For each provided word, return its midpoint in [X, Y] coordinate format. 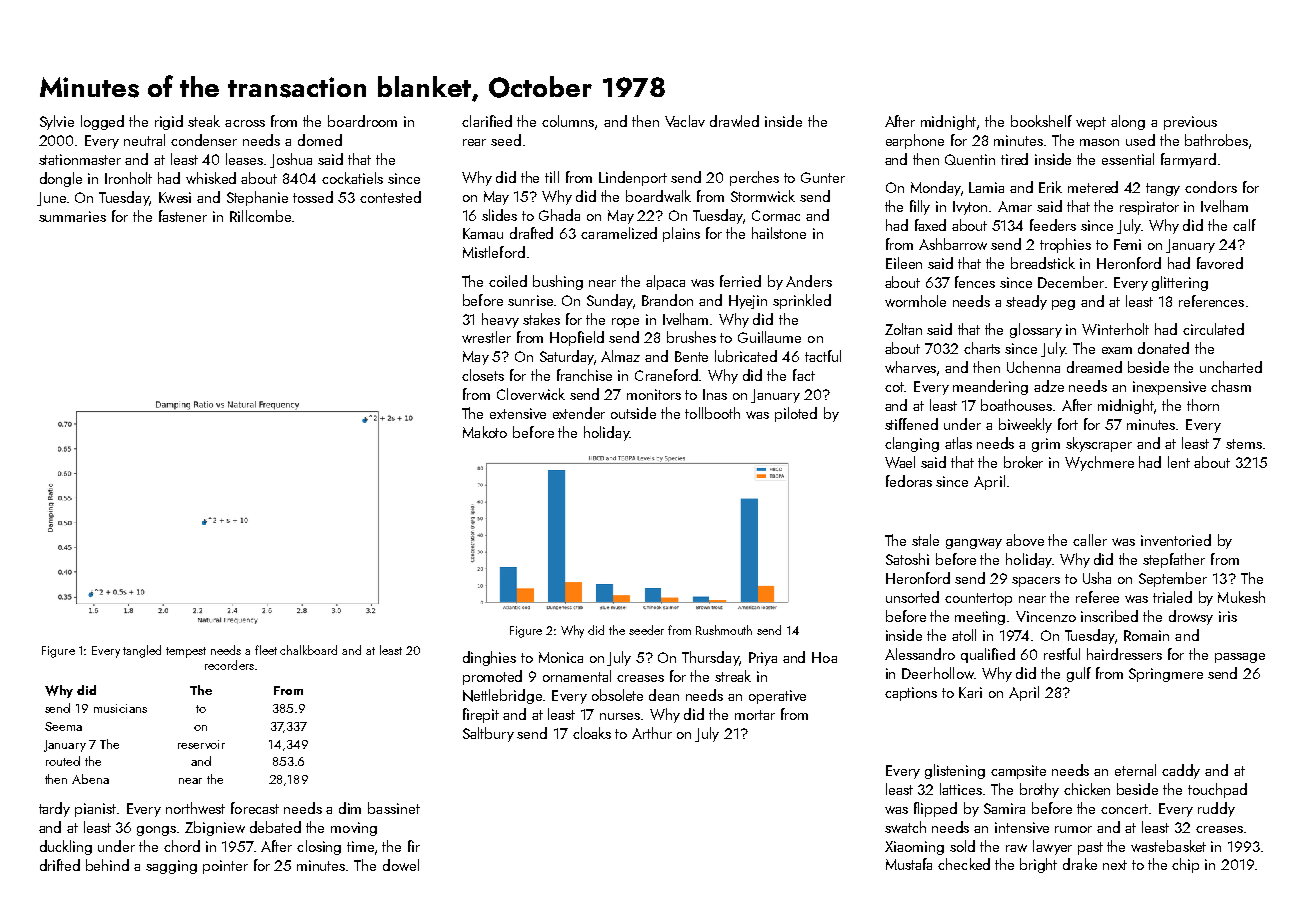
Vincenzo [1046, 616]
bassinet [394, 808]
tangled [142, 651]
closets [483, 375]
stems [1244, 444]
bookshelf [1041, 121]
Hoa [824, 657]
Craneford [667, 375]
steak [204, 121]
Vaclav [685, 121]
